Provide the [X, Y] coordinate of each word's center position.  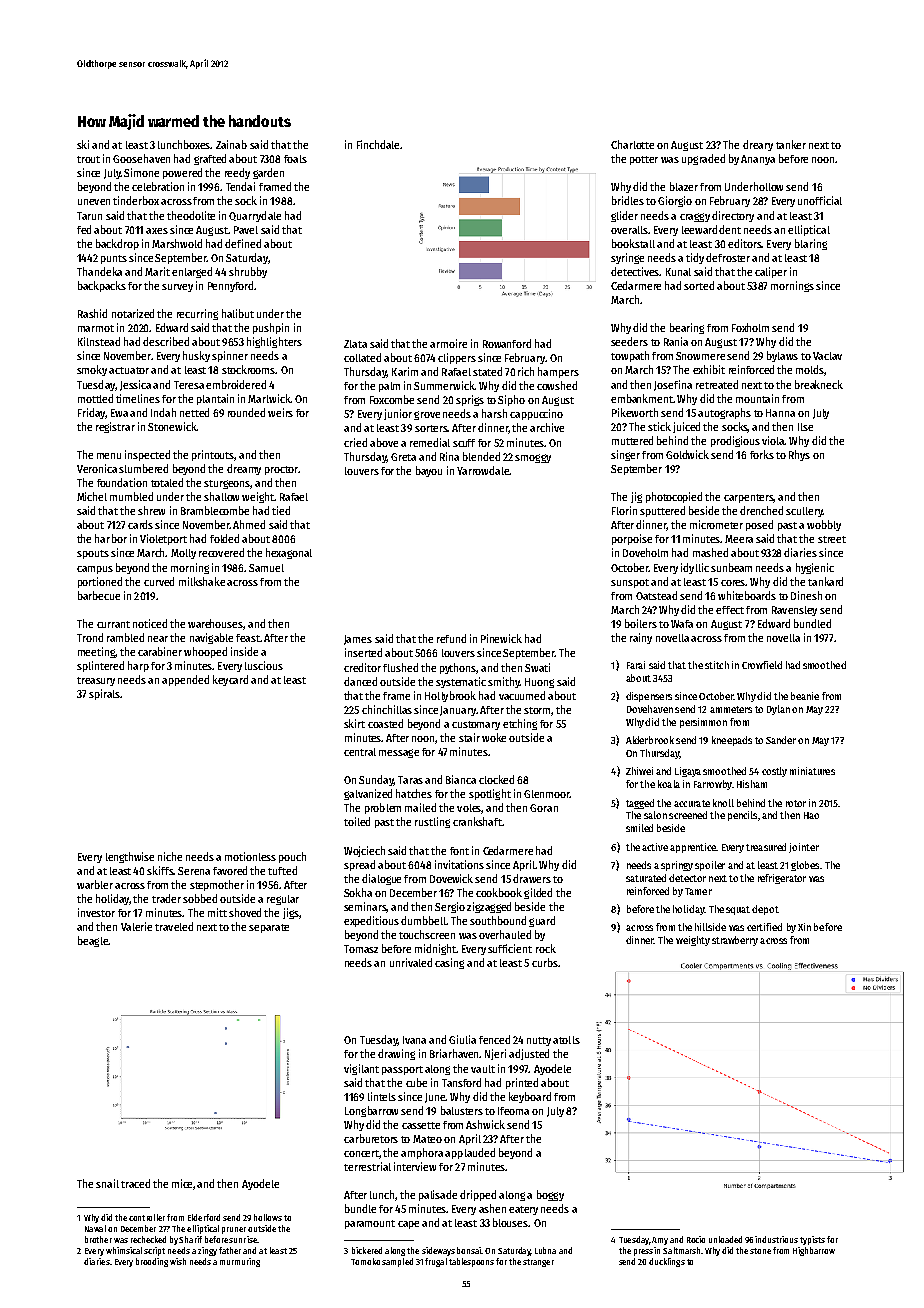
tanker [791, 144]
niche [170, 856]
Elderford [204, 1217]
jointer [804, 848]
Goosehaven [141, 158]
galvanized [368, 794]
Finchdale [378, 144]
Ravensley [794, 611]
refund [451, 638]
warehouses [216, 624]
